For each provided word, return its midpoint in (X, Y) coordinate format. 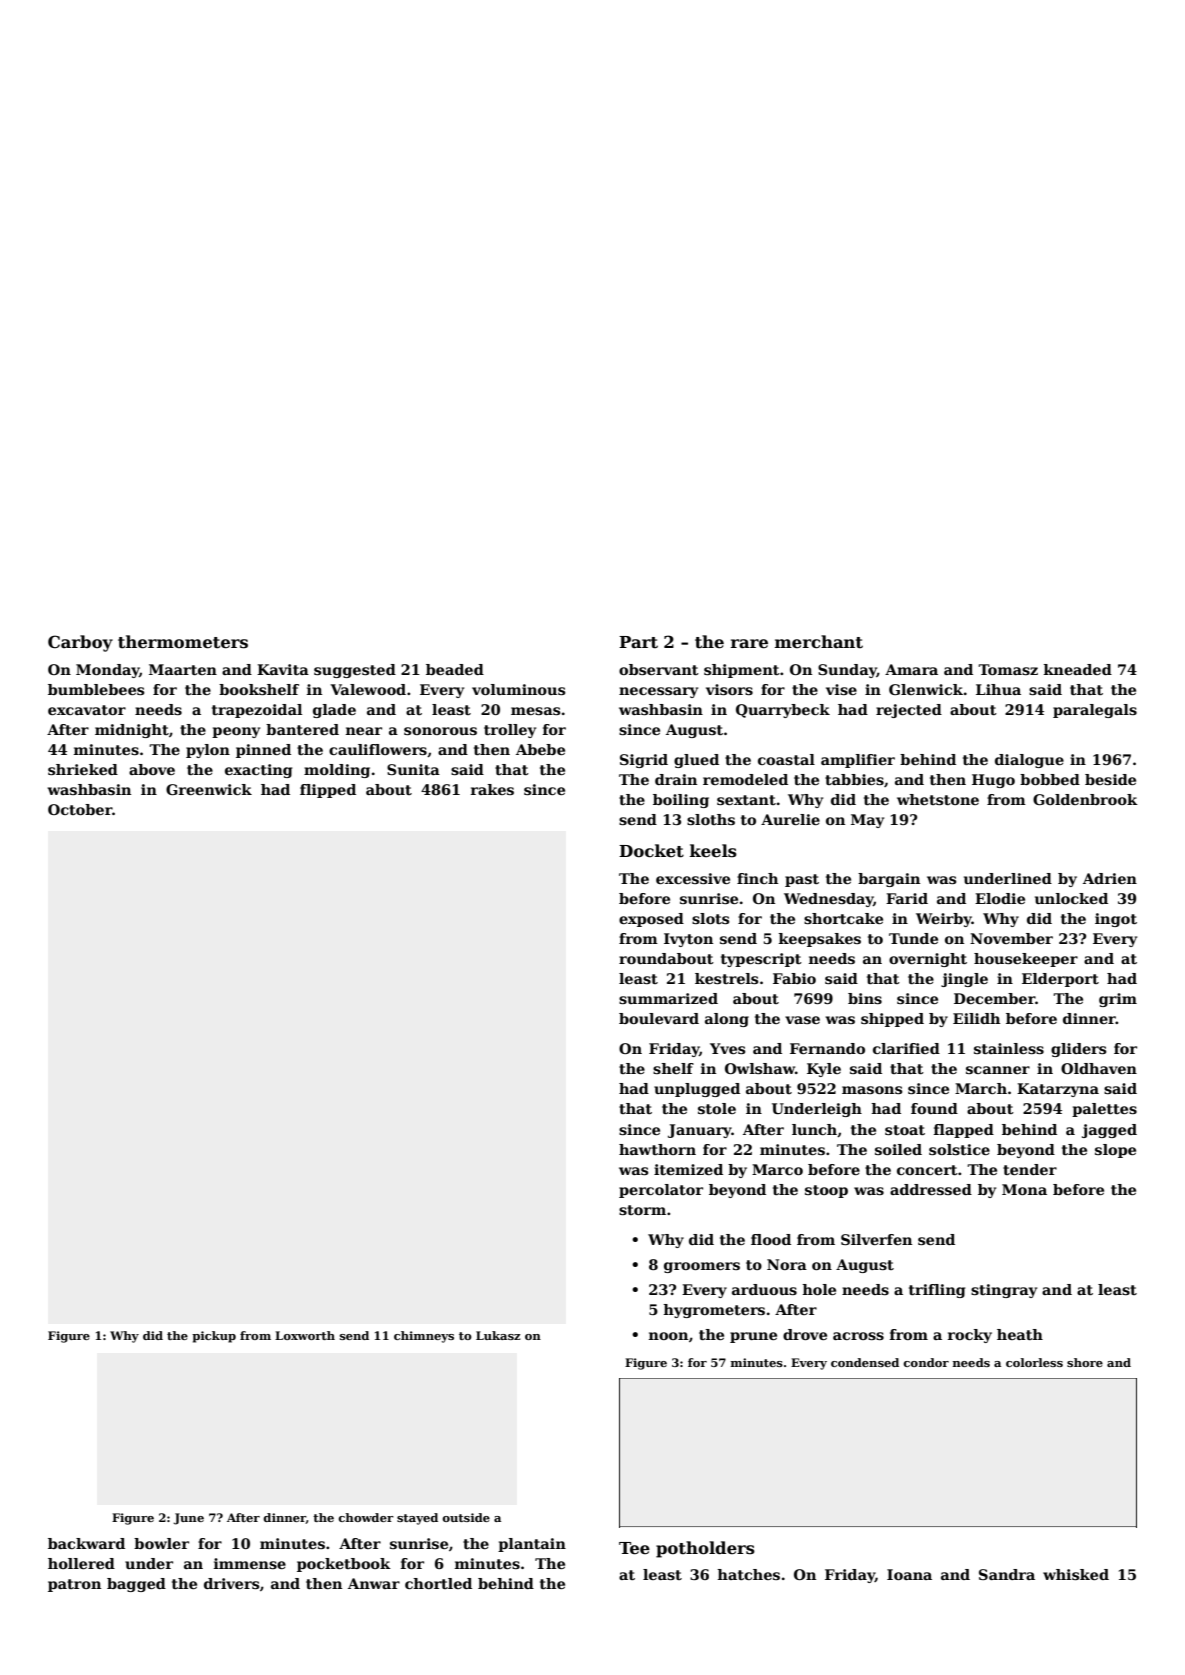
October (80, 809)
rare (749, 644)
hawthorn (657, 1149)
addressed (931, 1189)
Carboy (80, 643)
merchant (819, 642)
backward (86, 1543)
